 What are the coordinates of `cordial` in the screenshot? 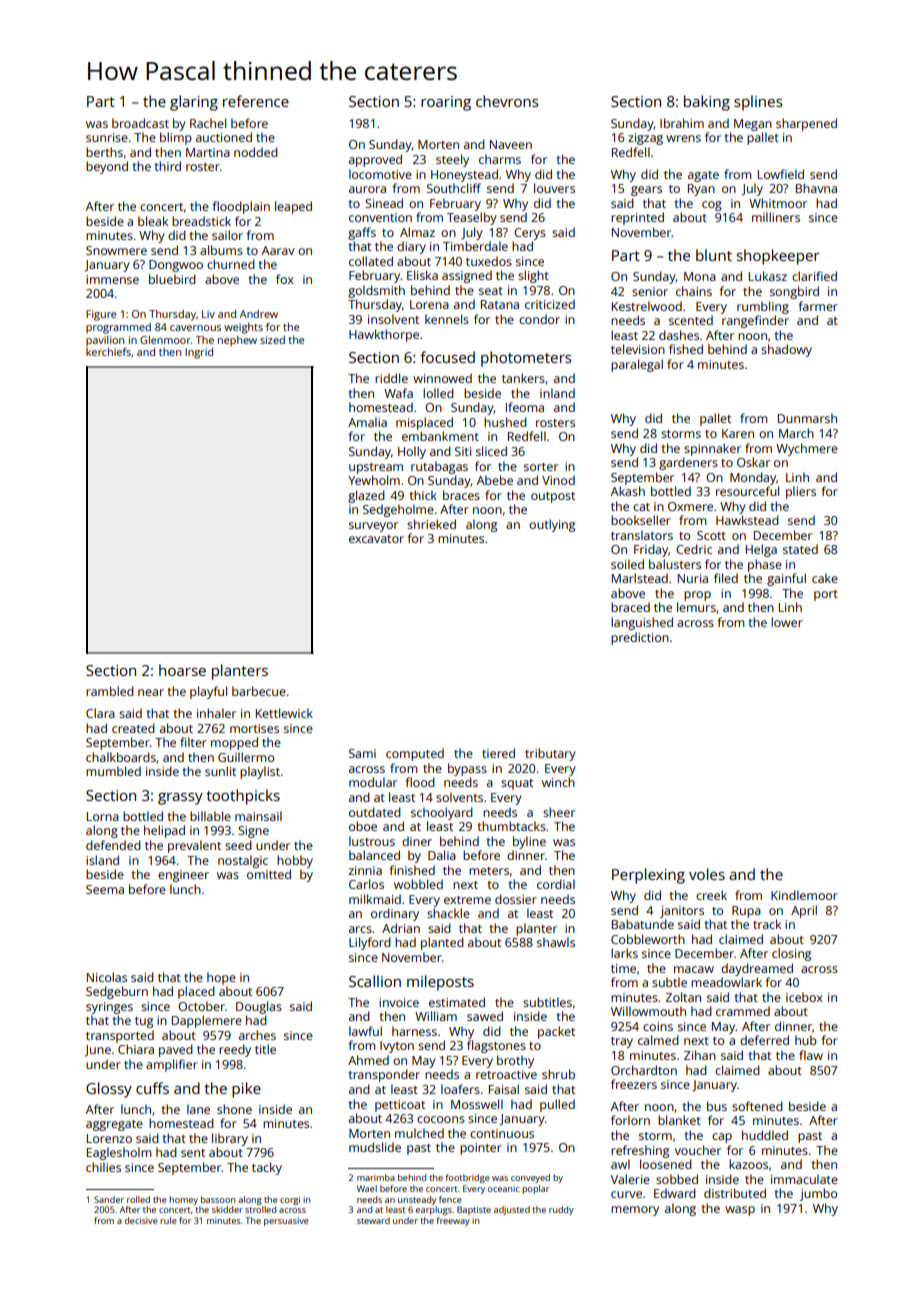 It's located at (556, 884).
